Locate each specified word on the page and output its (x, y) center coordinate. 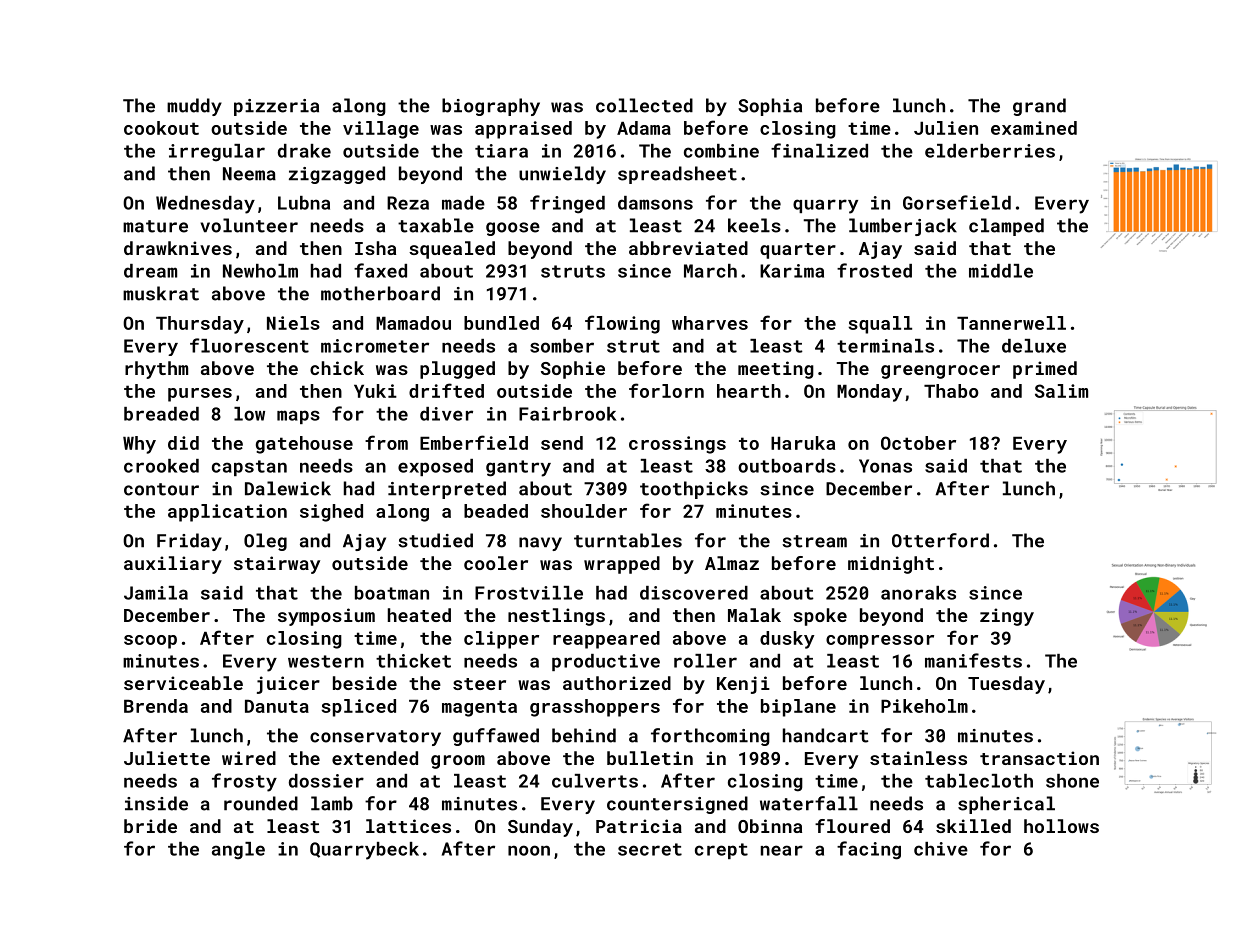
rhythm (156, 370)
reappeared (606, 640)
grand (1039, 107)
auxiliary (173, 565)
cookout (161, 128)
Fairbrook (568, 414)
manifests (973, 660)
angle (238, 851)
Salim (1061, 391)
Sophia (770, 107)
